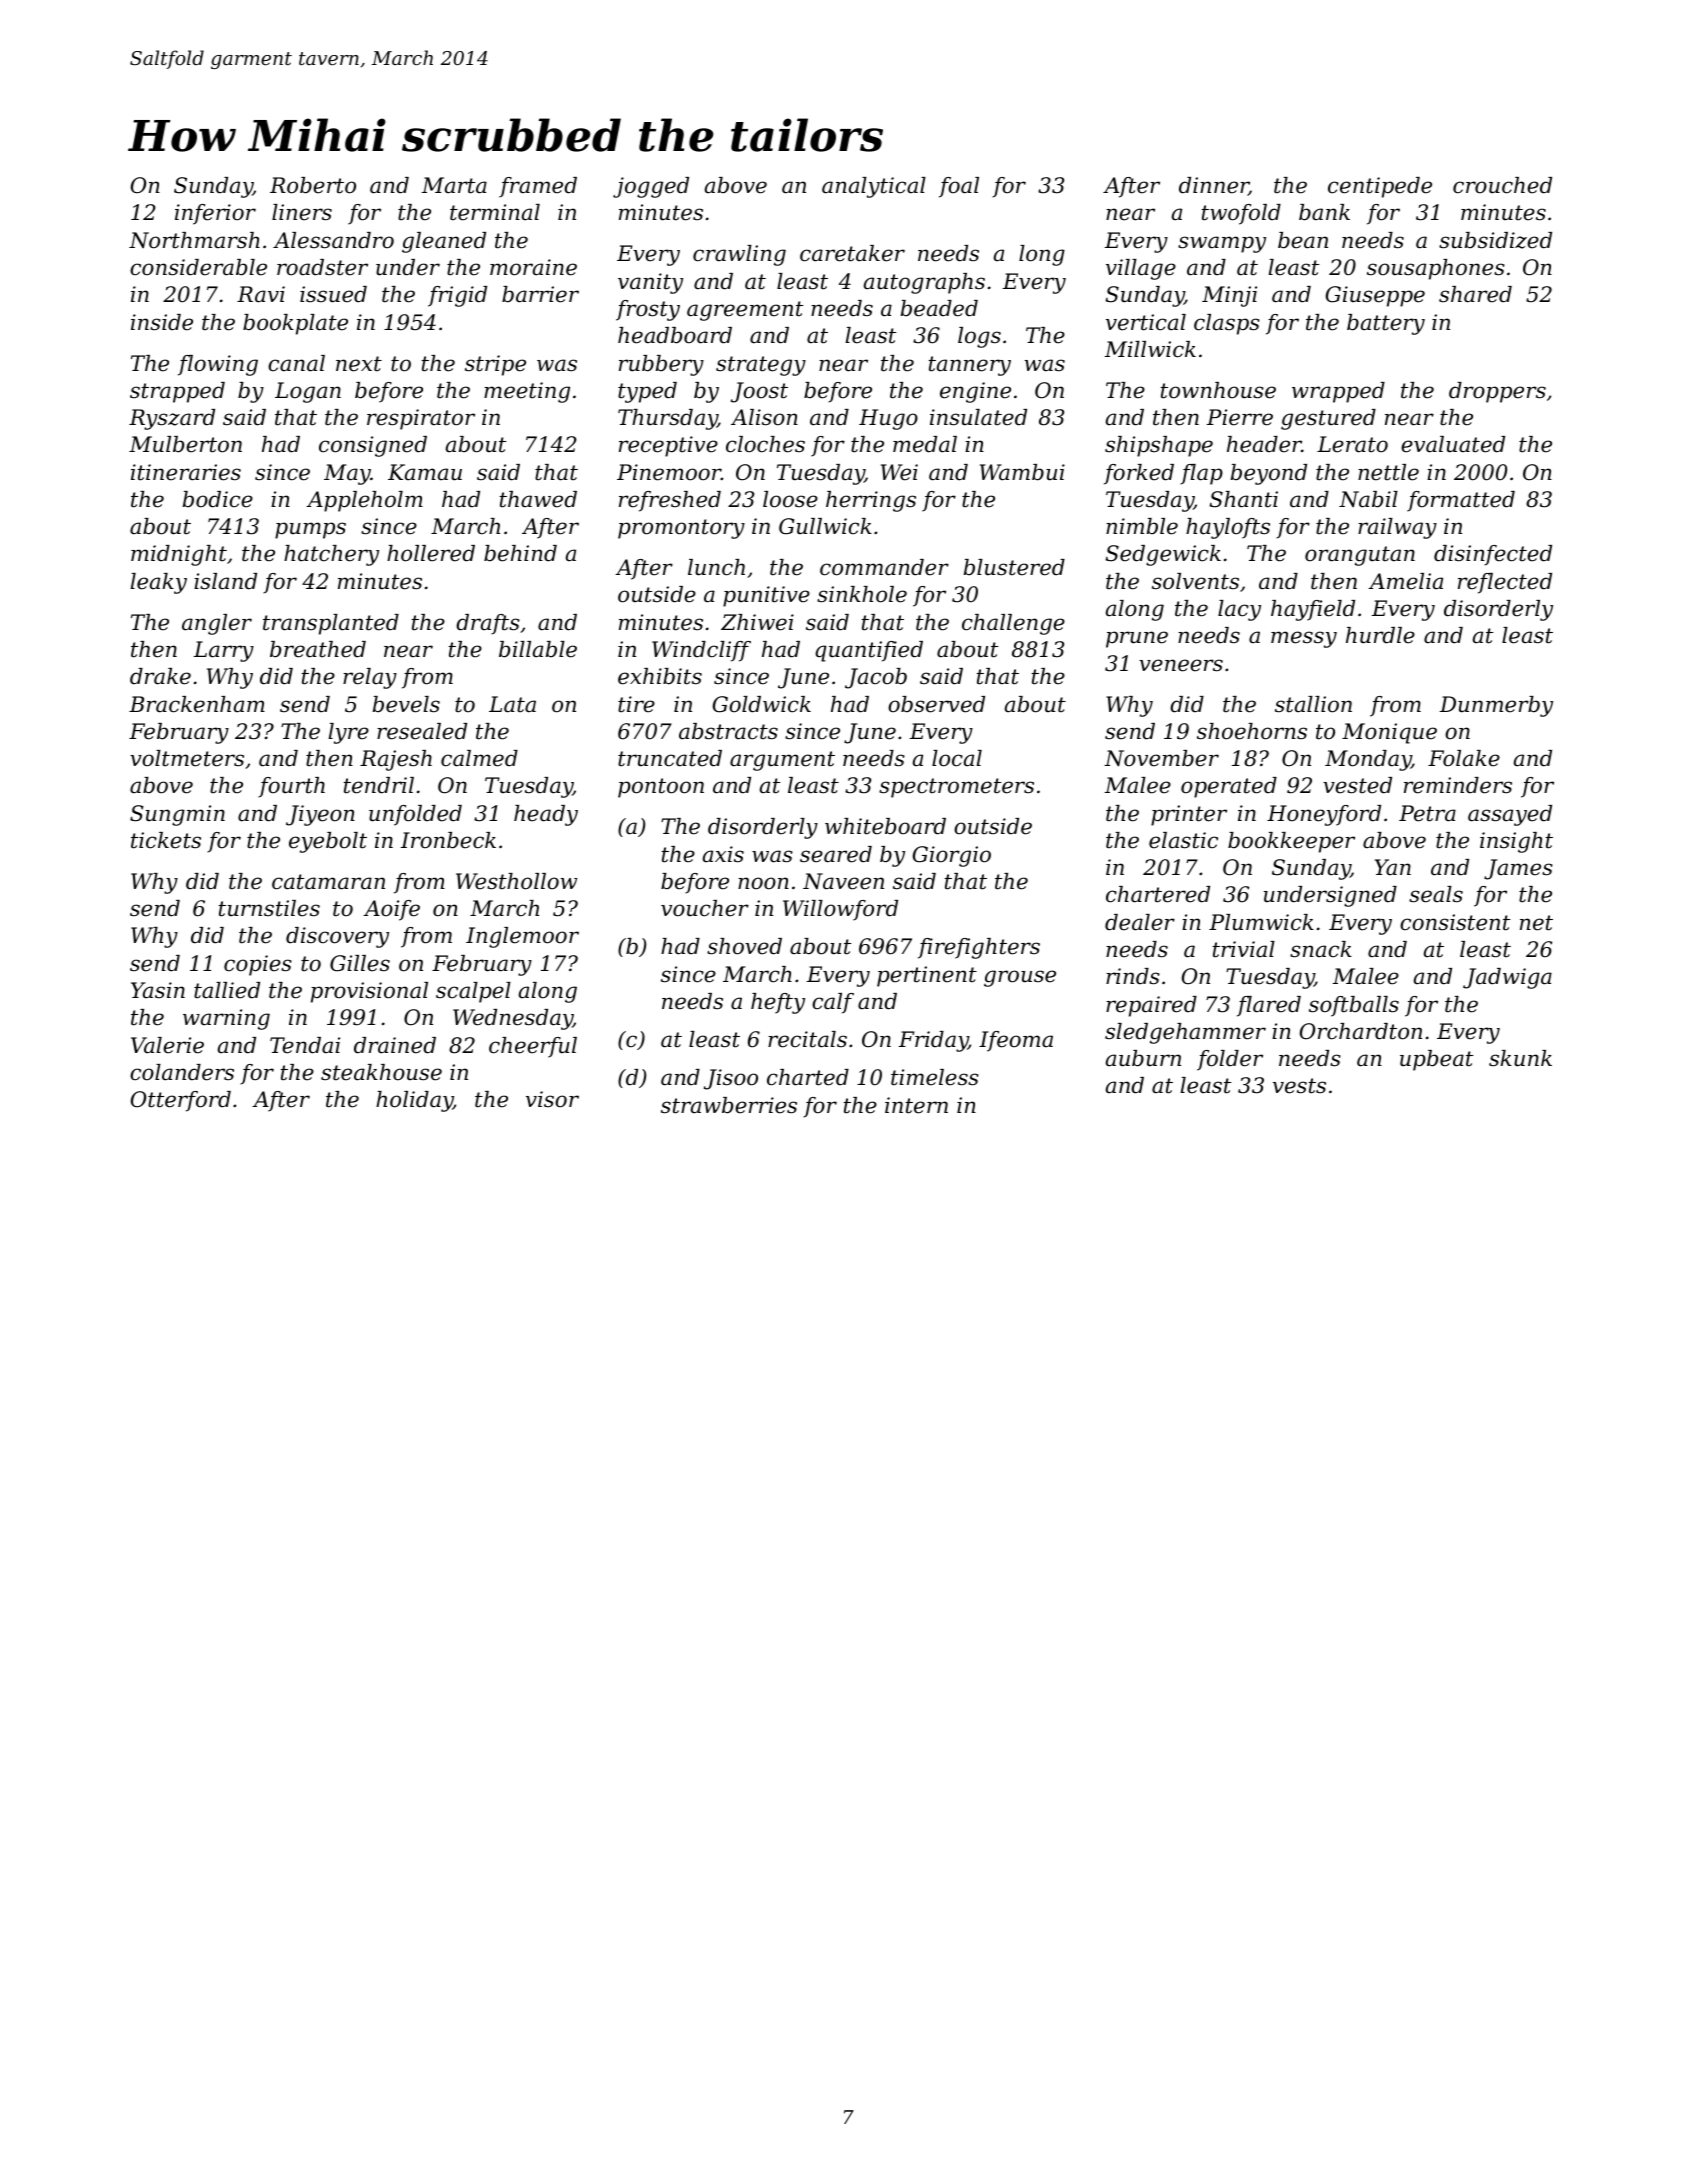  Describe the element at coordinates (495, 365) in the screenshot. I see `stripe` at that location.
